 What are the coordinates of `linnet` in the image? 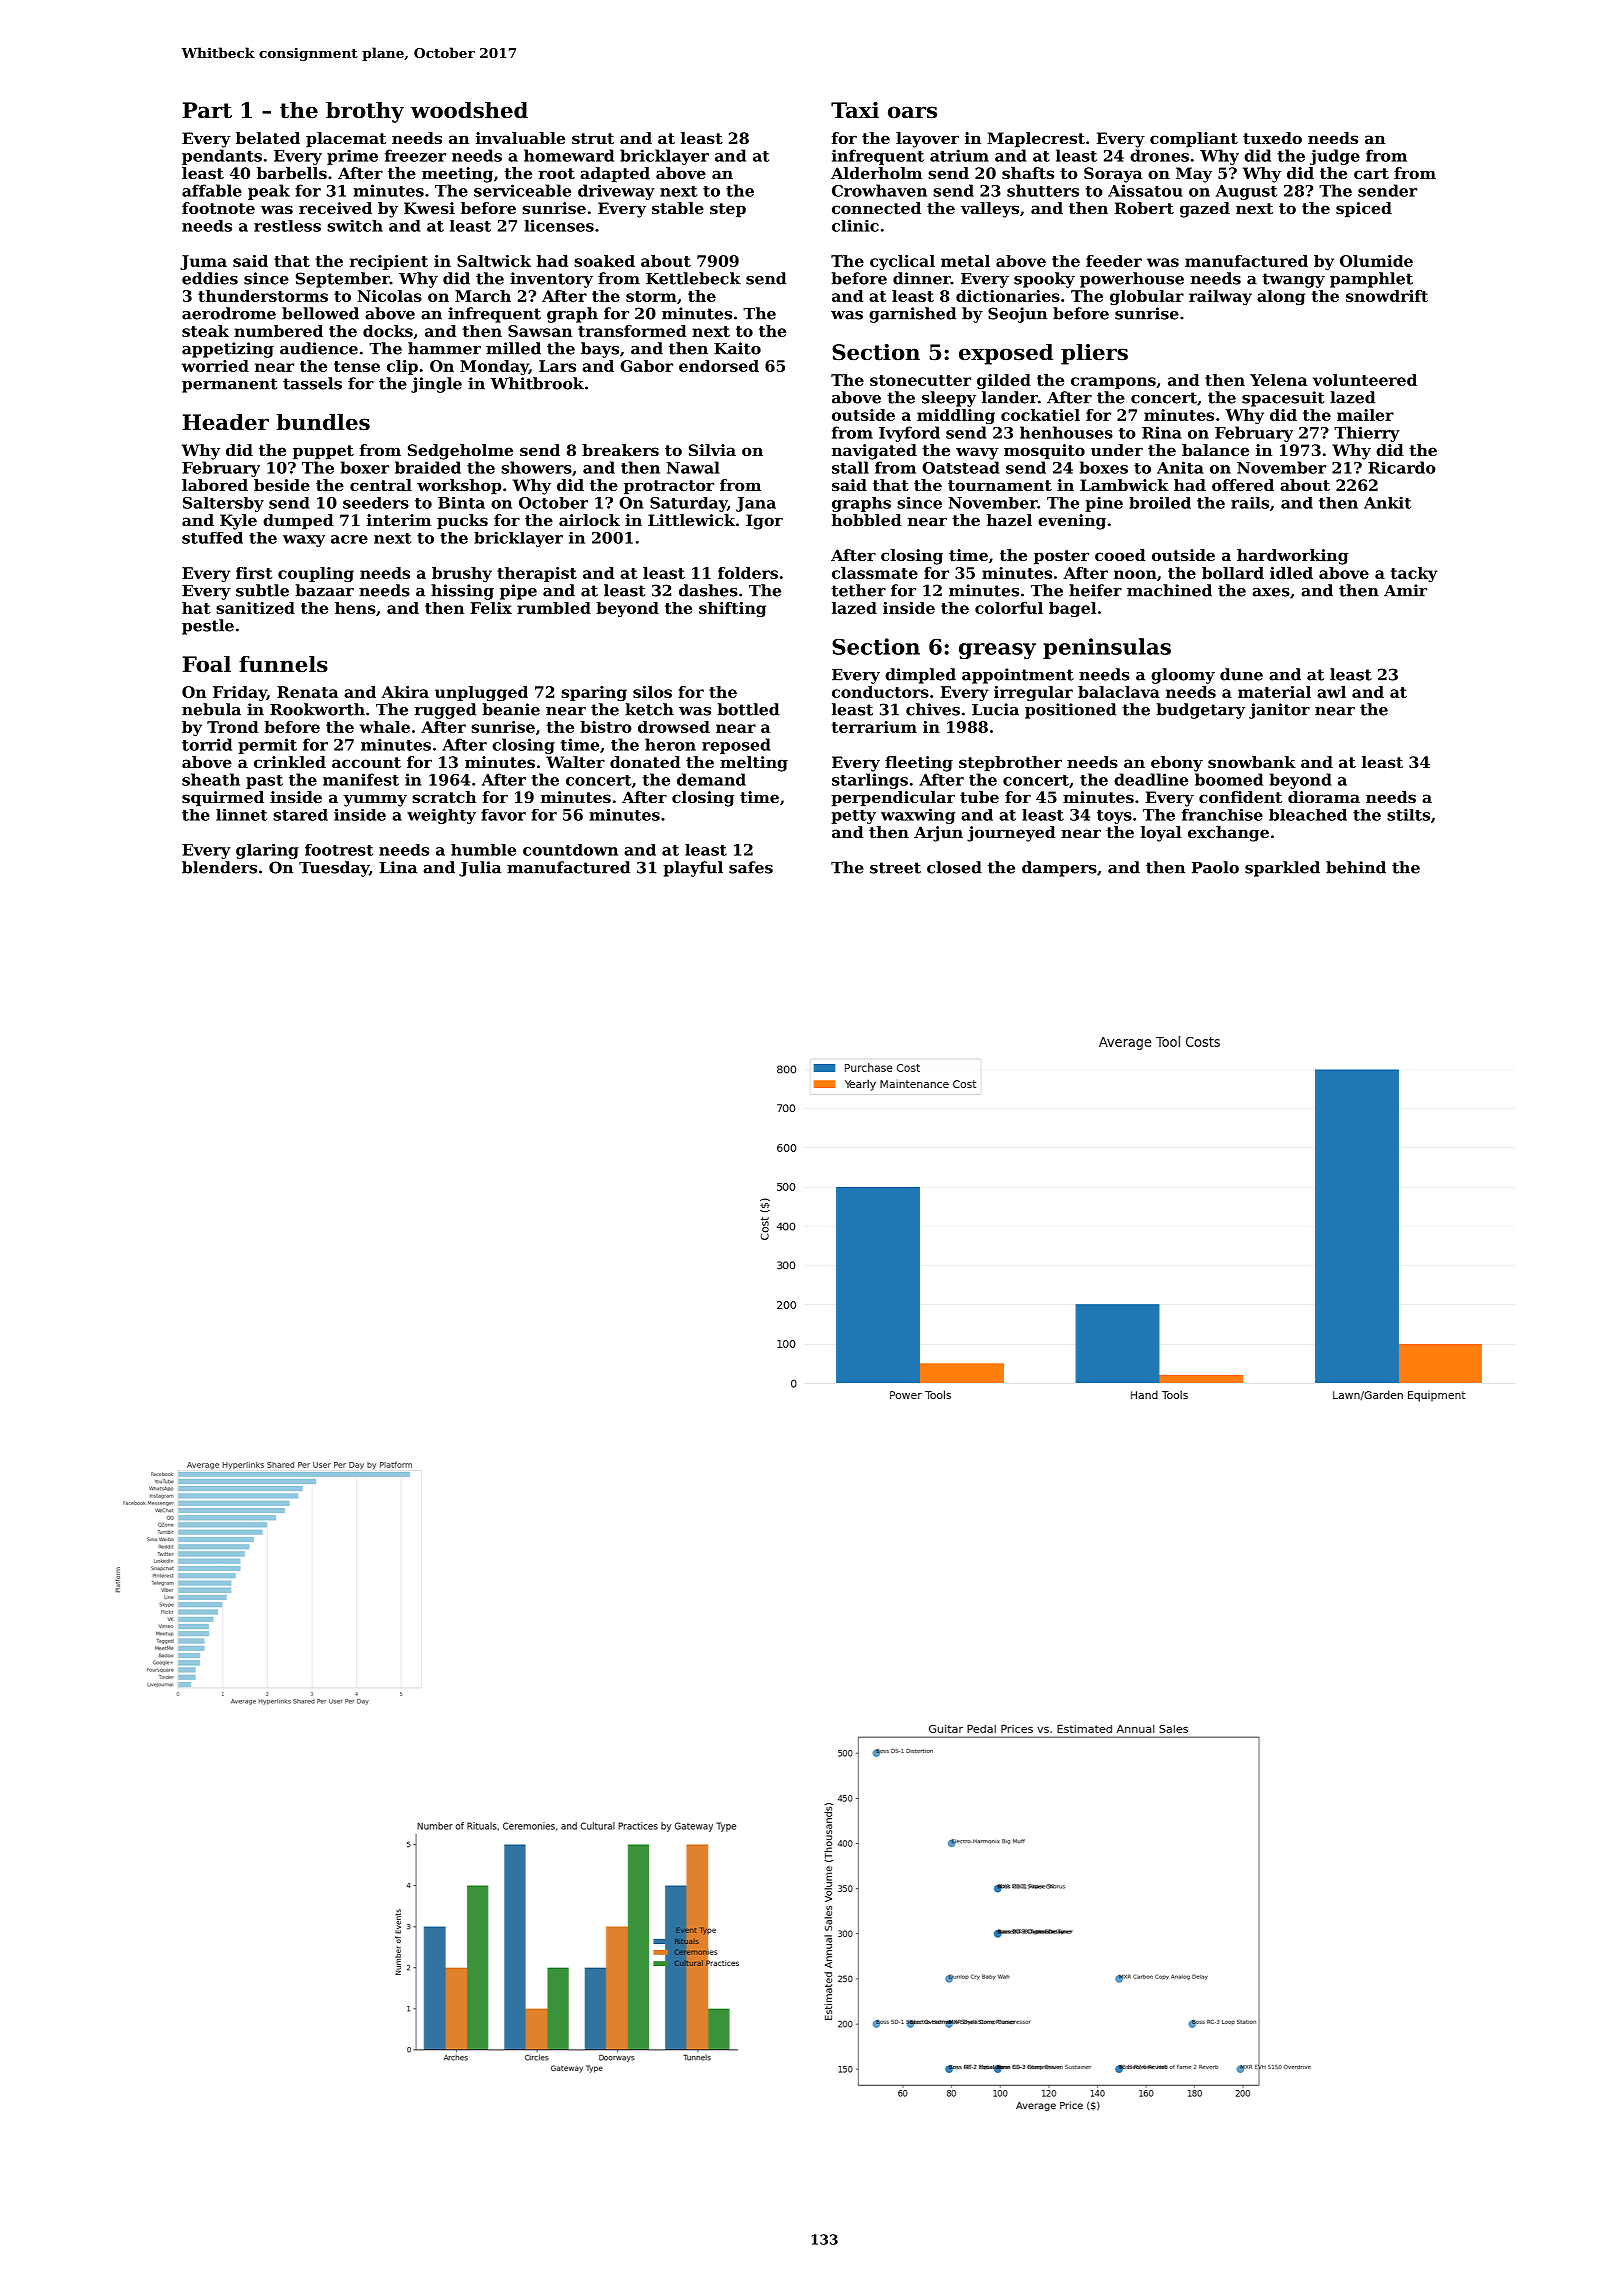 It's located at (241, 815).
